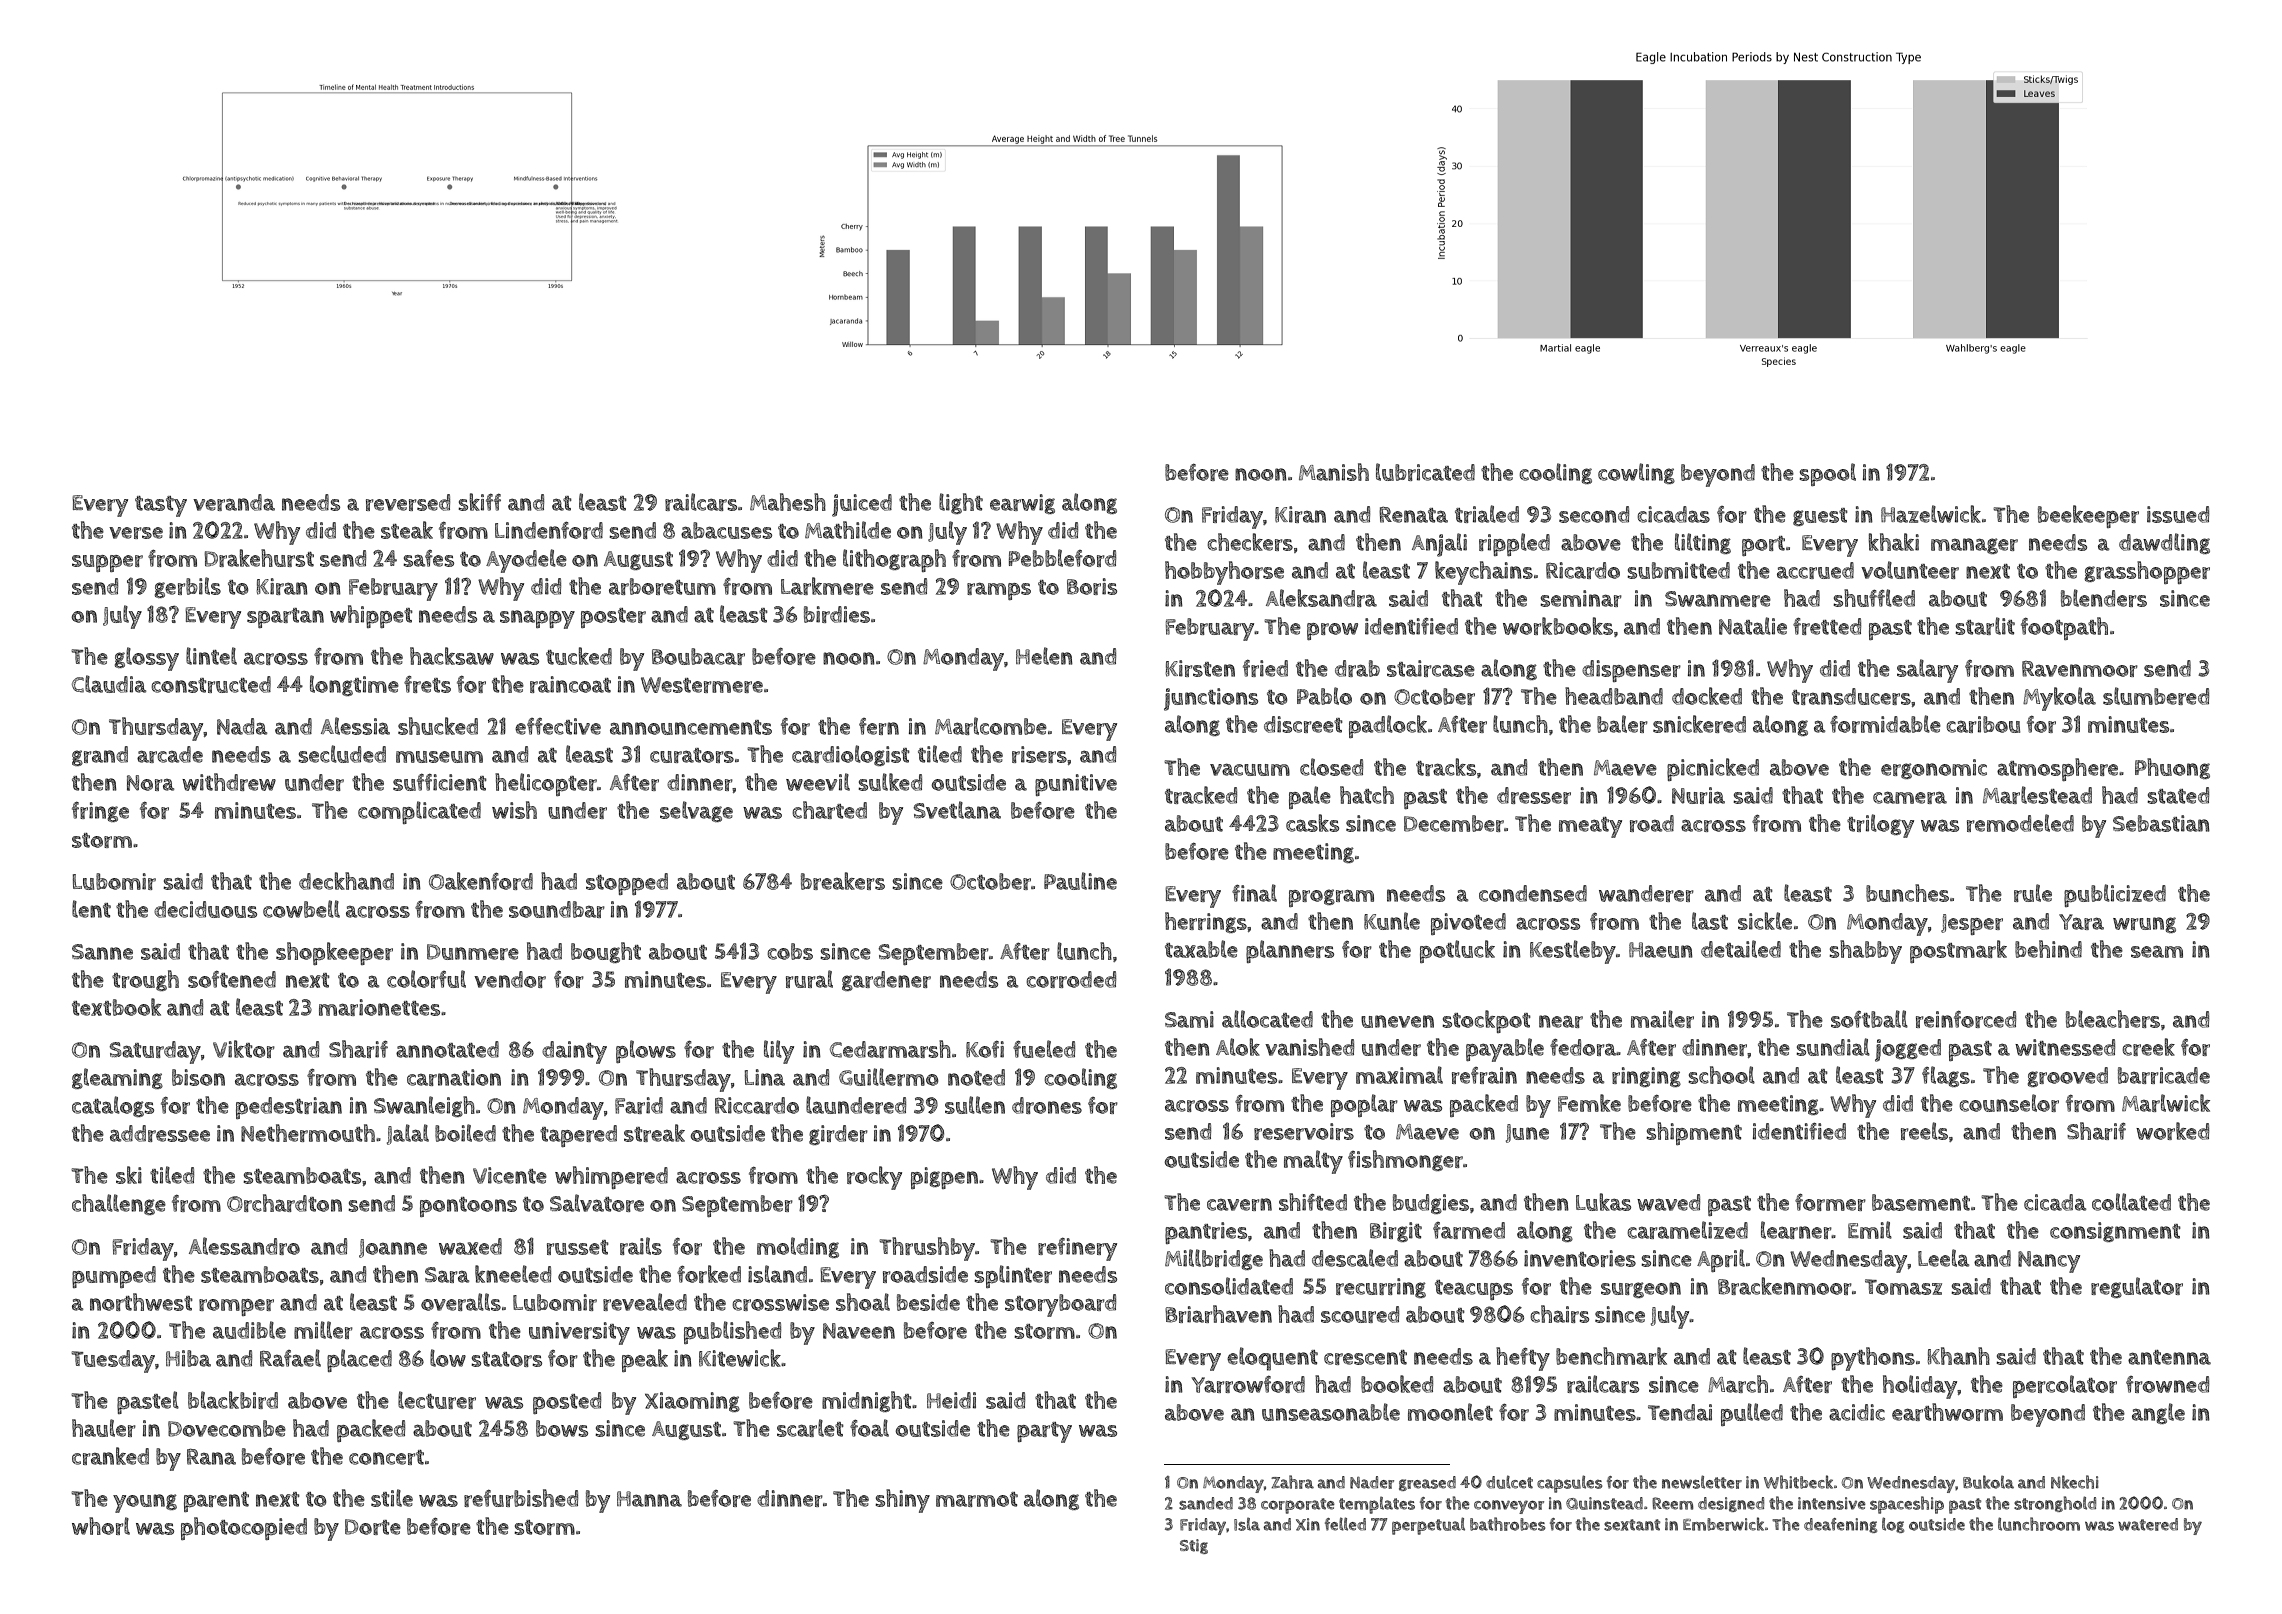  Describe the element at coordinates (557, 909) in the screenshot. I see `soundbar` at that location.
